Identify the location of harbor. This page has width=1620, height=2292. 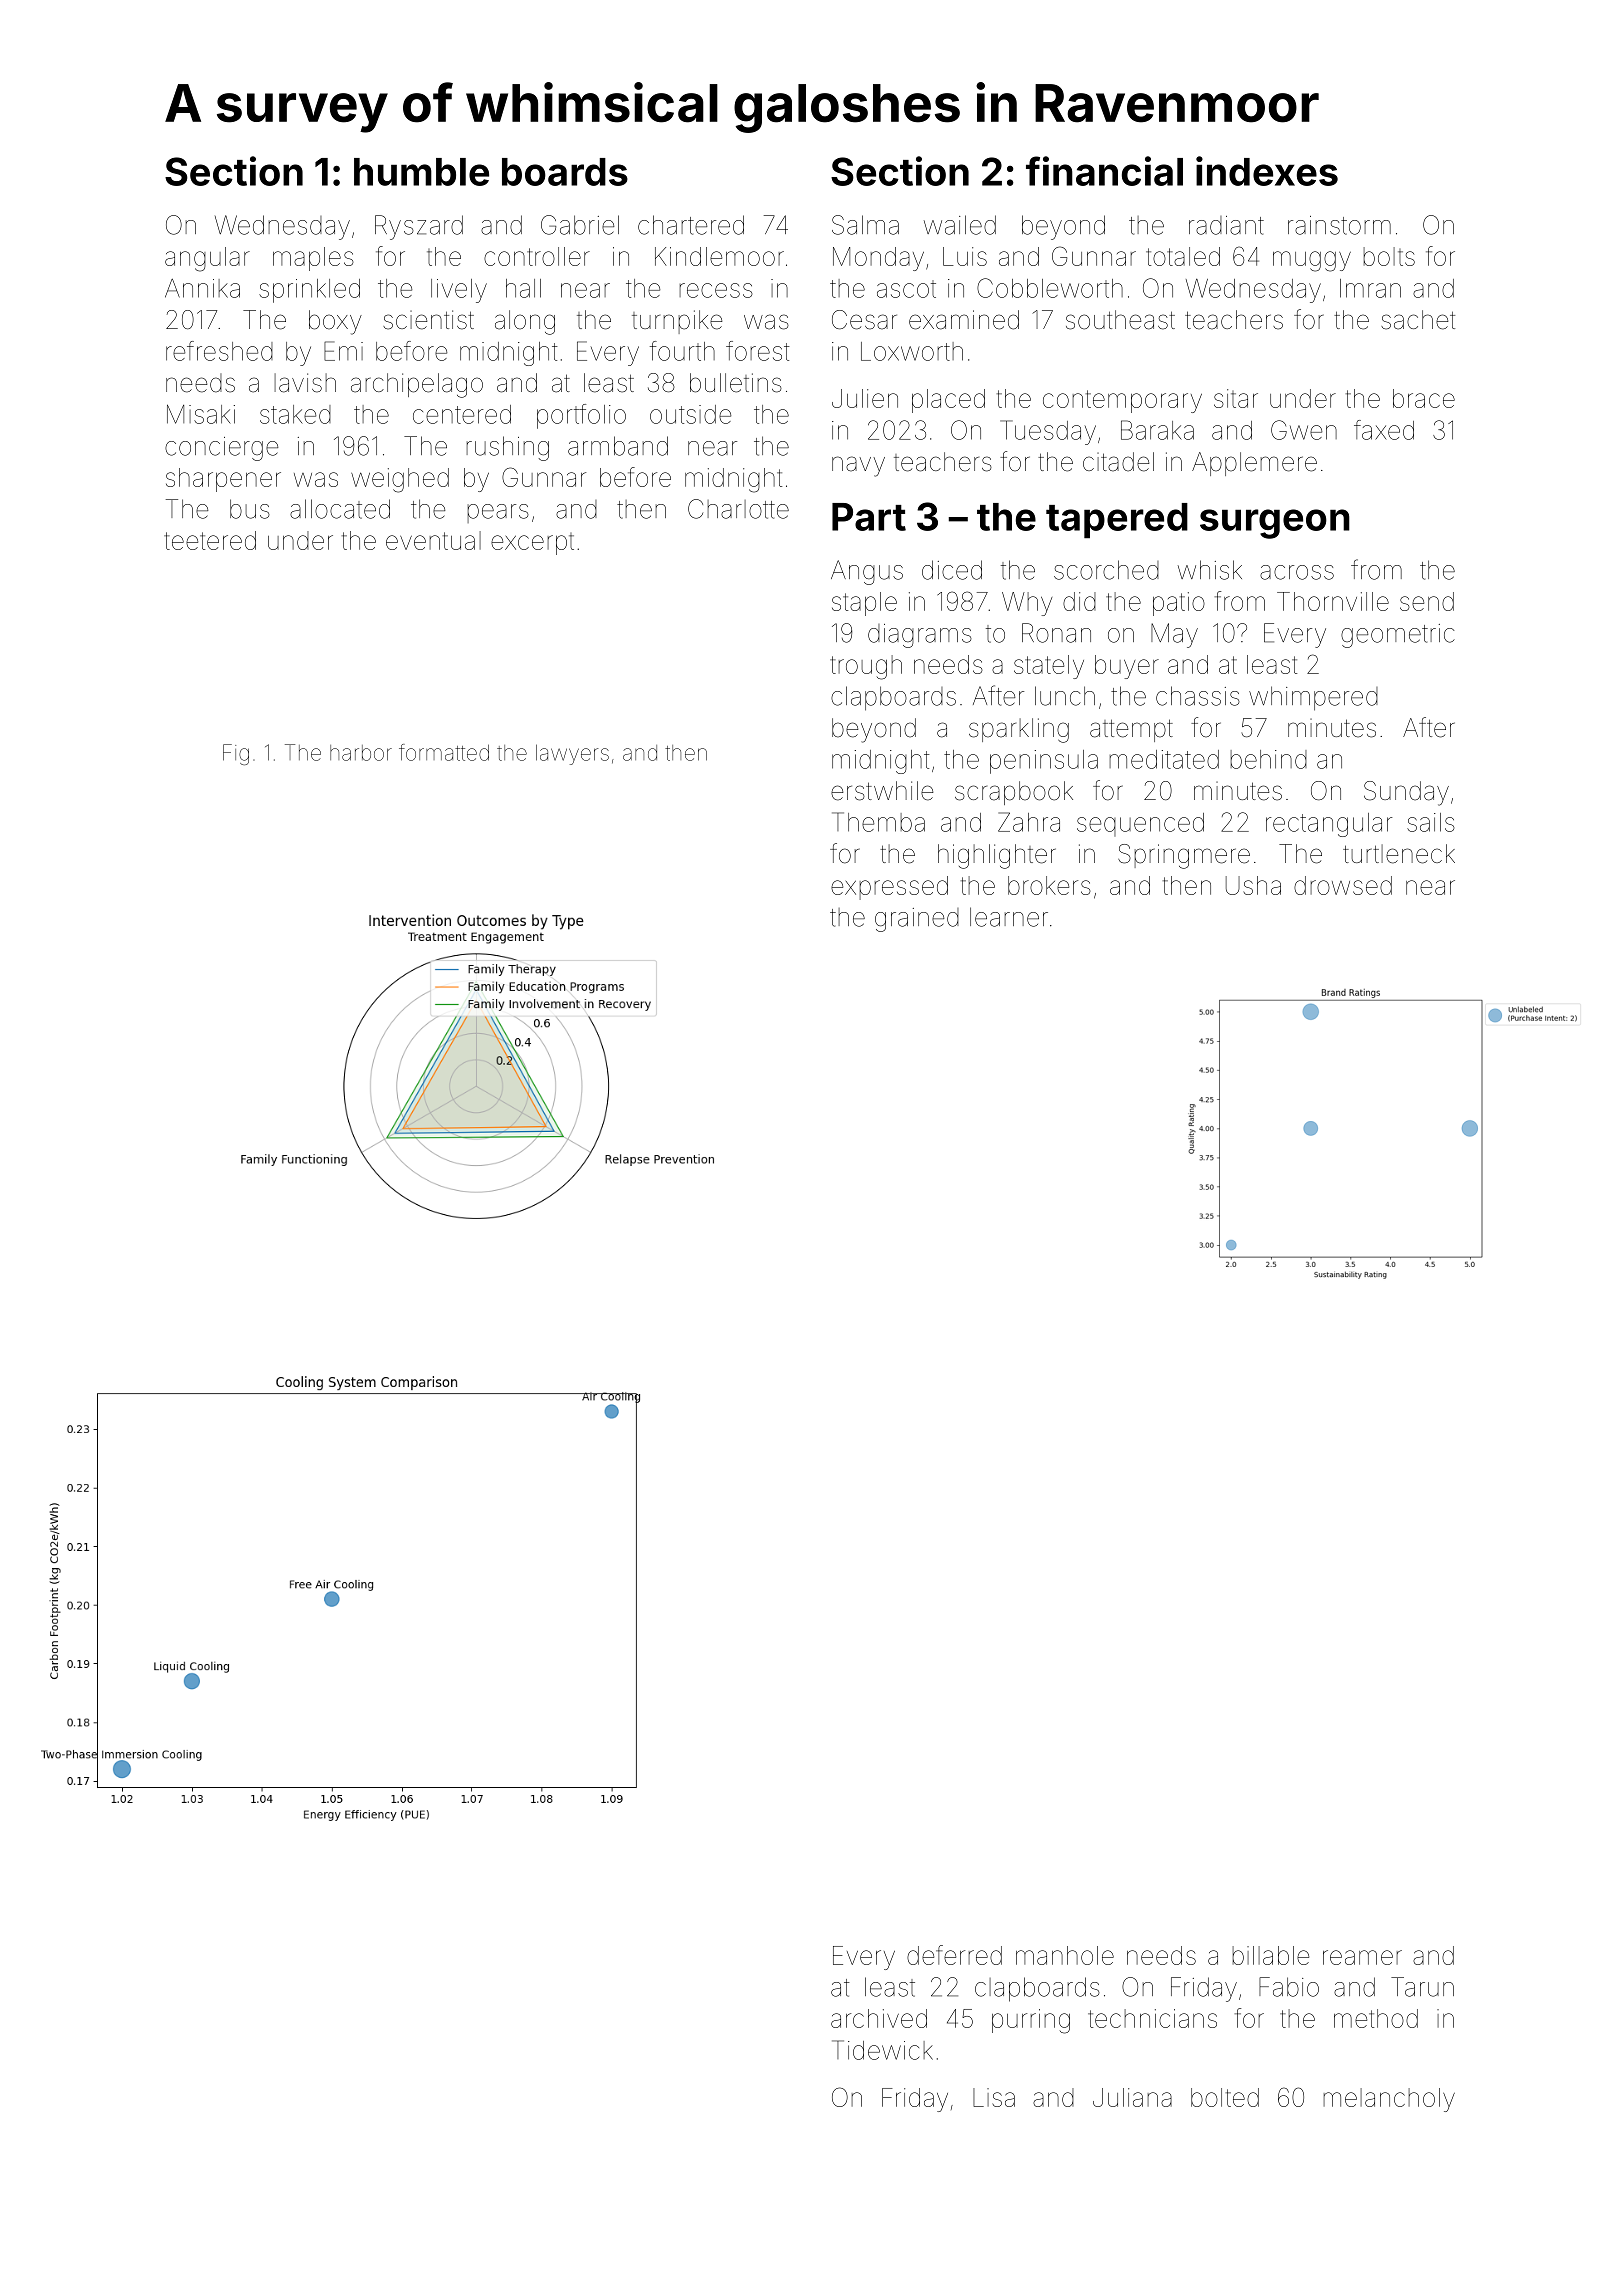
(361, 753).
